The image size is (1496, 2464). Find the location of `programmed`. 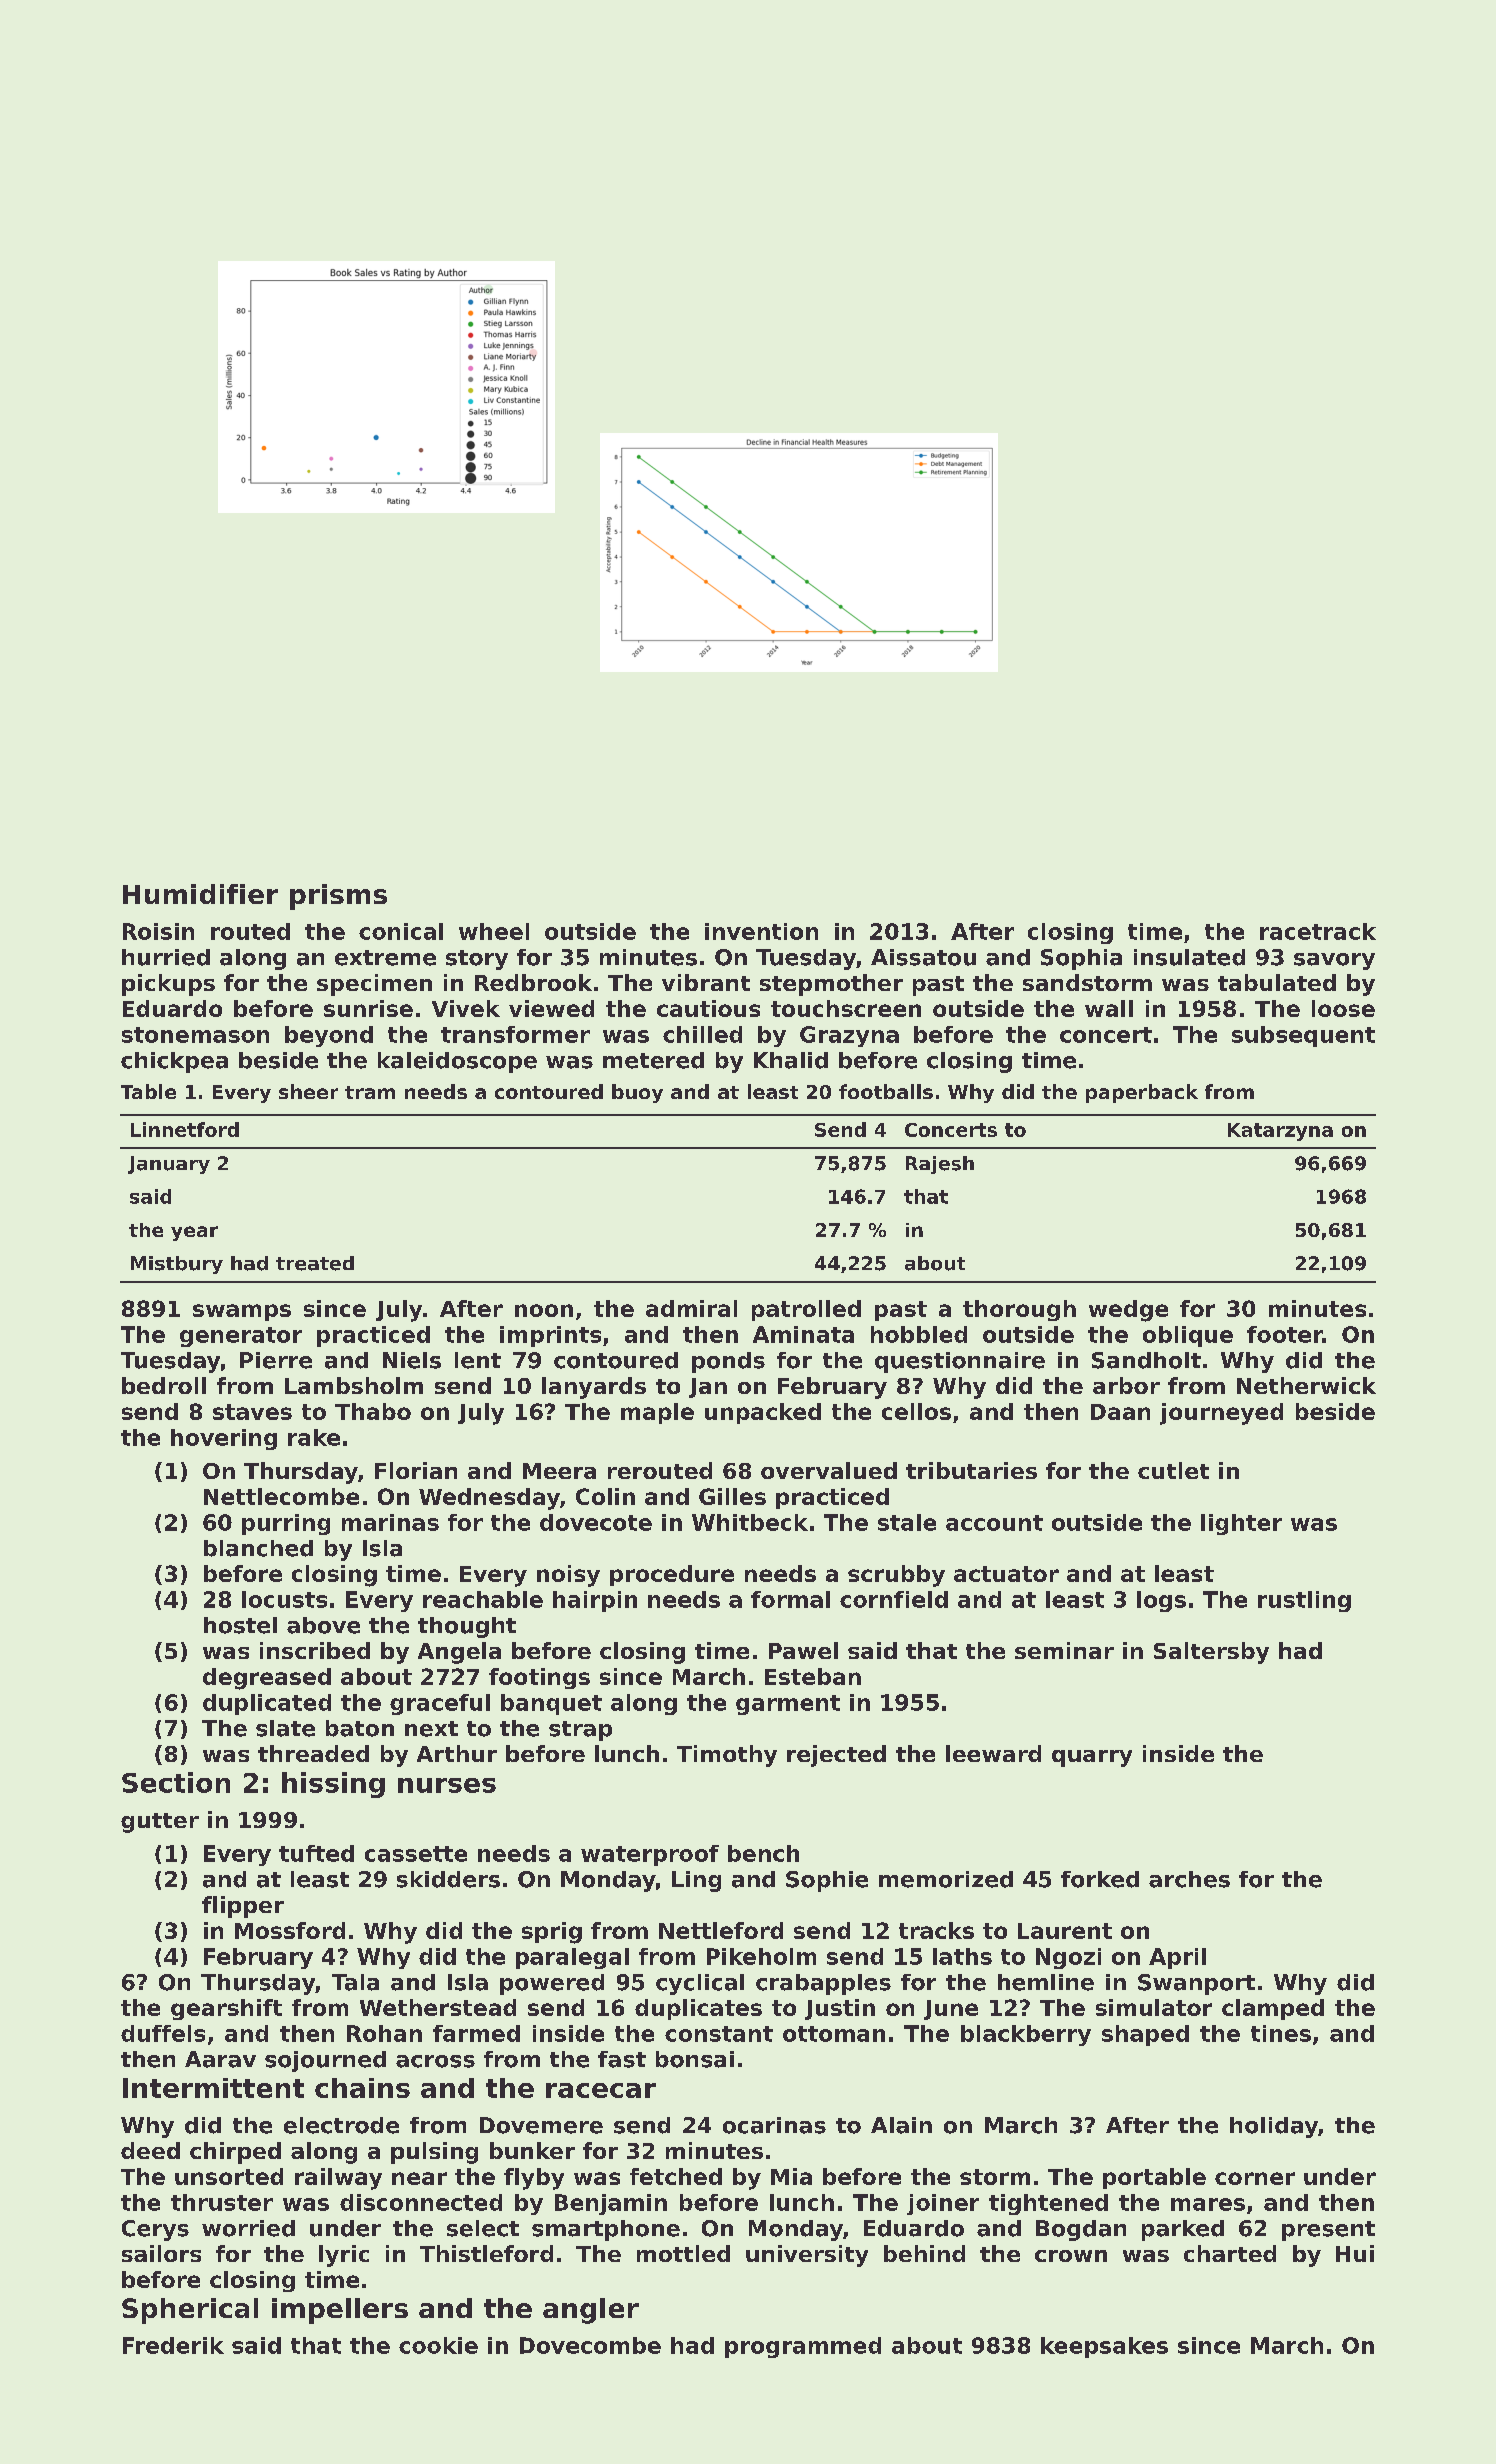

programmed is located at coordinates (803, 2347).
